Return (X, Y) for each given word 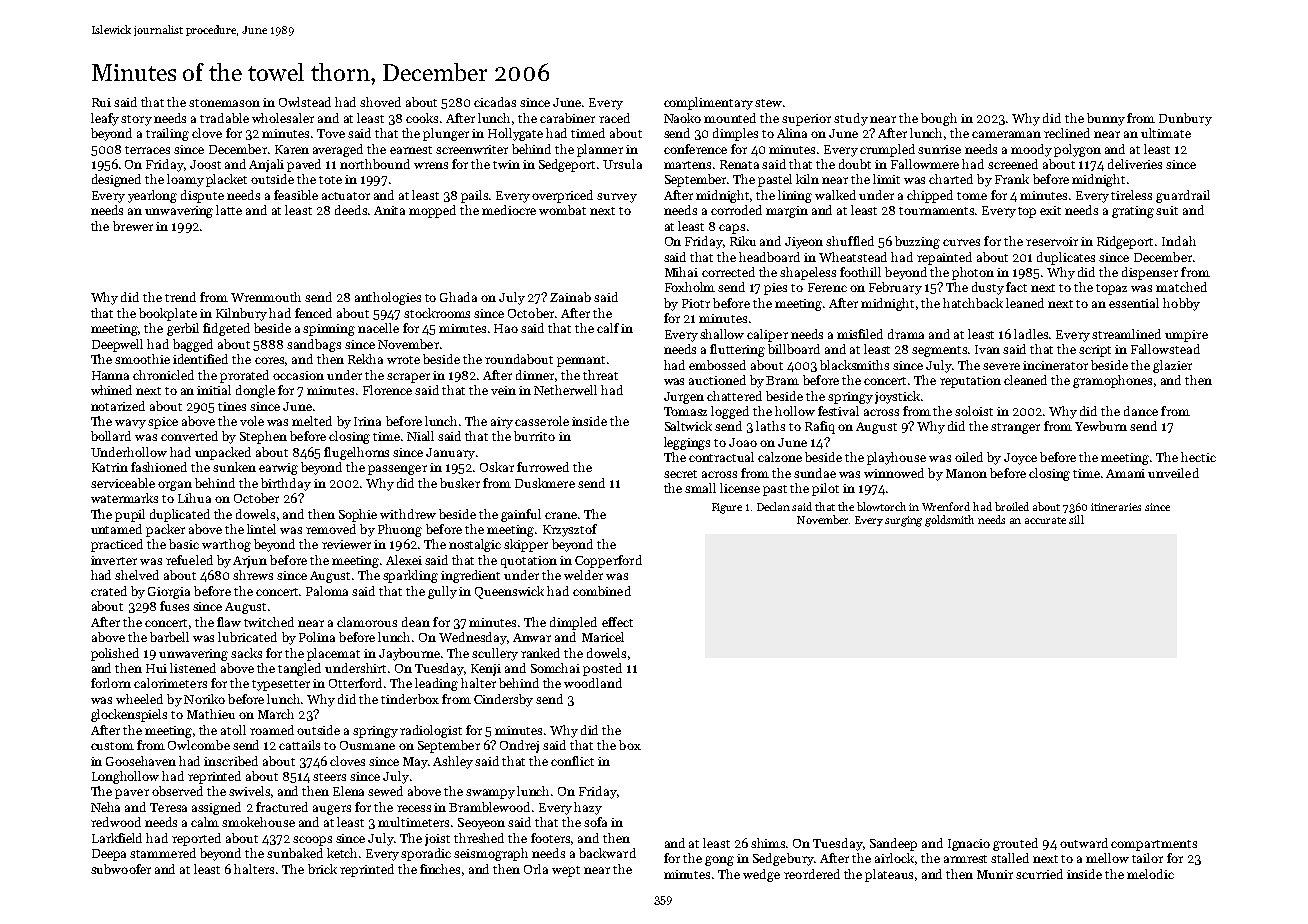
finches (440, 869)
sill (1076, 519)
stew (768, 103)
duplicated (180, 515)
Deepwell (117, 345)
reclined (1067, 133)
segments (939, 351)
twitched (269, 622)
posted (602, 669)
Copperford (608, 561)
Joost (205, 164)
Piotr (696, 303)
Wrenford (946, 506)
